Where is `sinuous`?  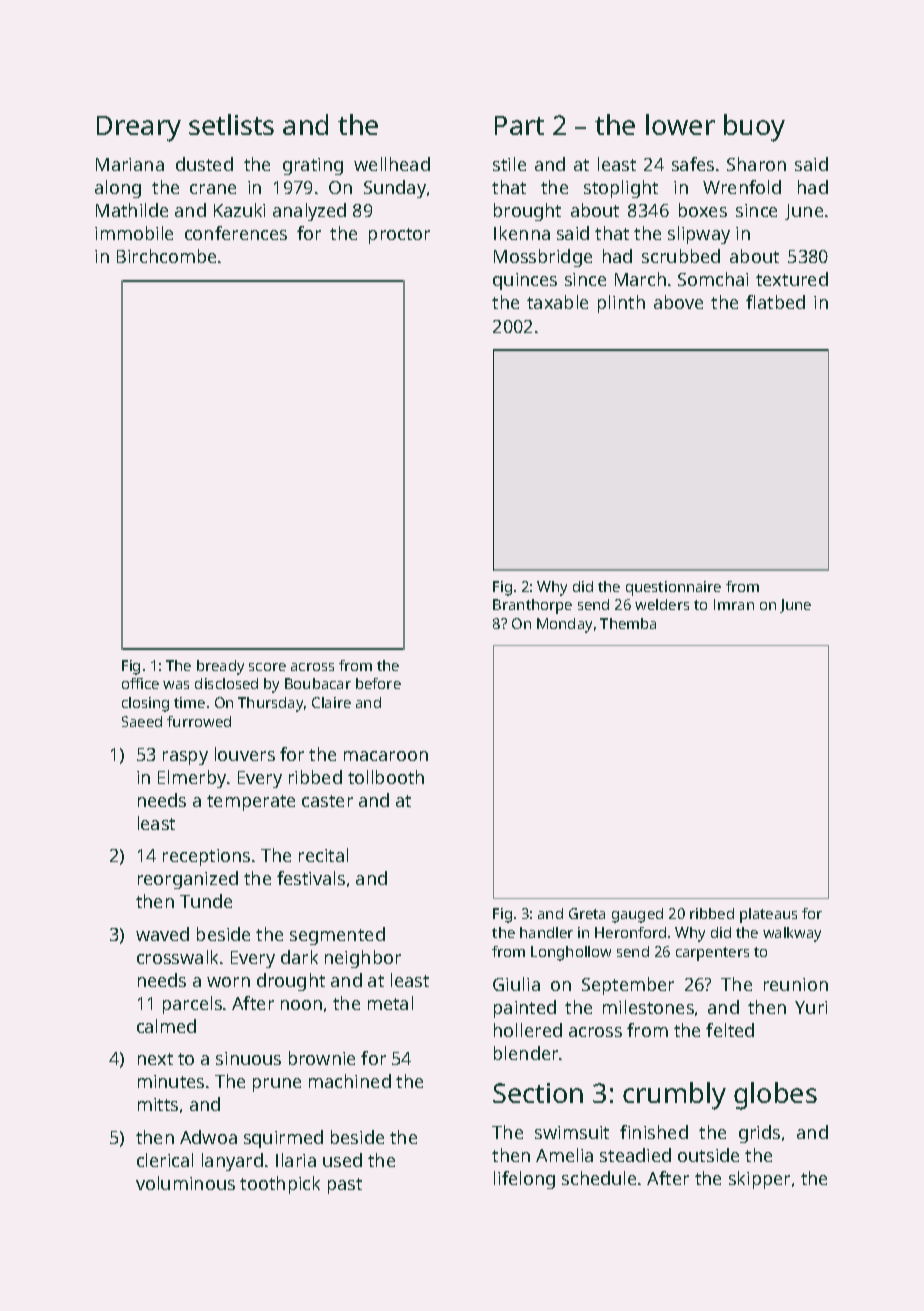 sinuous is located at coordinates (248, 1058).
